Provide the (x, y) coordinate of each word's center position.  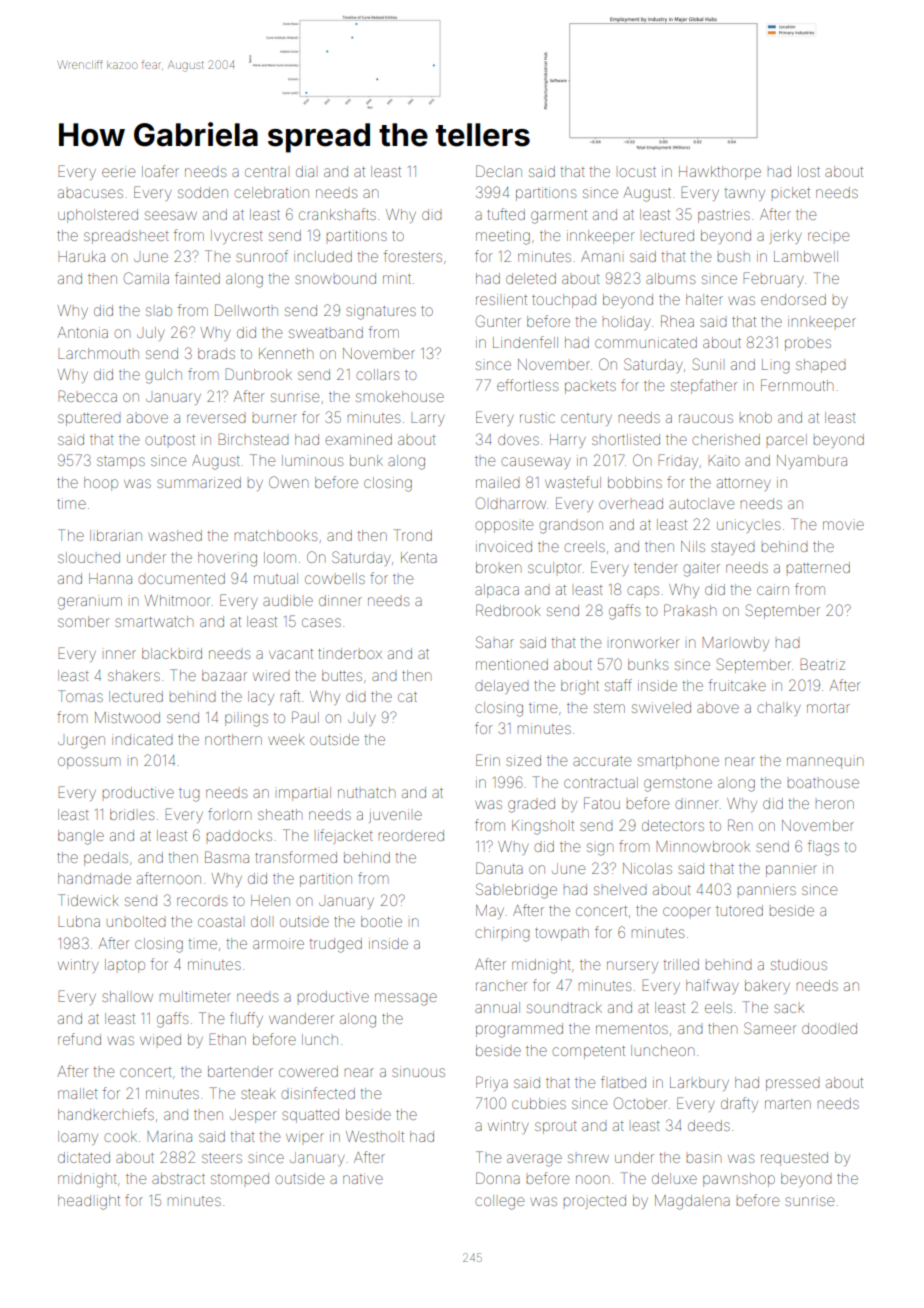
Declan (499, 171)
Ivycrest (237, 237)
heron (835, 804)
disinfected (318, 1093)
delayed (502, 687)
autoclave (701, 503)
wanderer (301, 1018)
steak (258, 1093)
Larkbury (699, 1084)
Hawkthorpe (720, 173)
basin (704, 1158)
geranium (90, 603)
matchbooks (276, 535)
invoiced (504, 546)
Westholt (375, 1136)
